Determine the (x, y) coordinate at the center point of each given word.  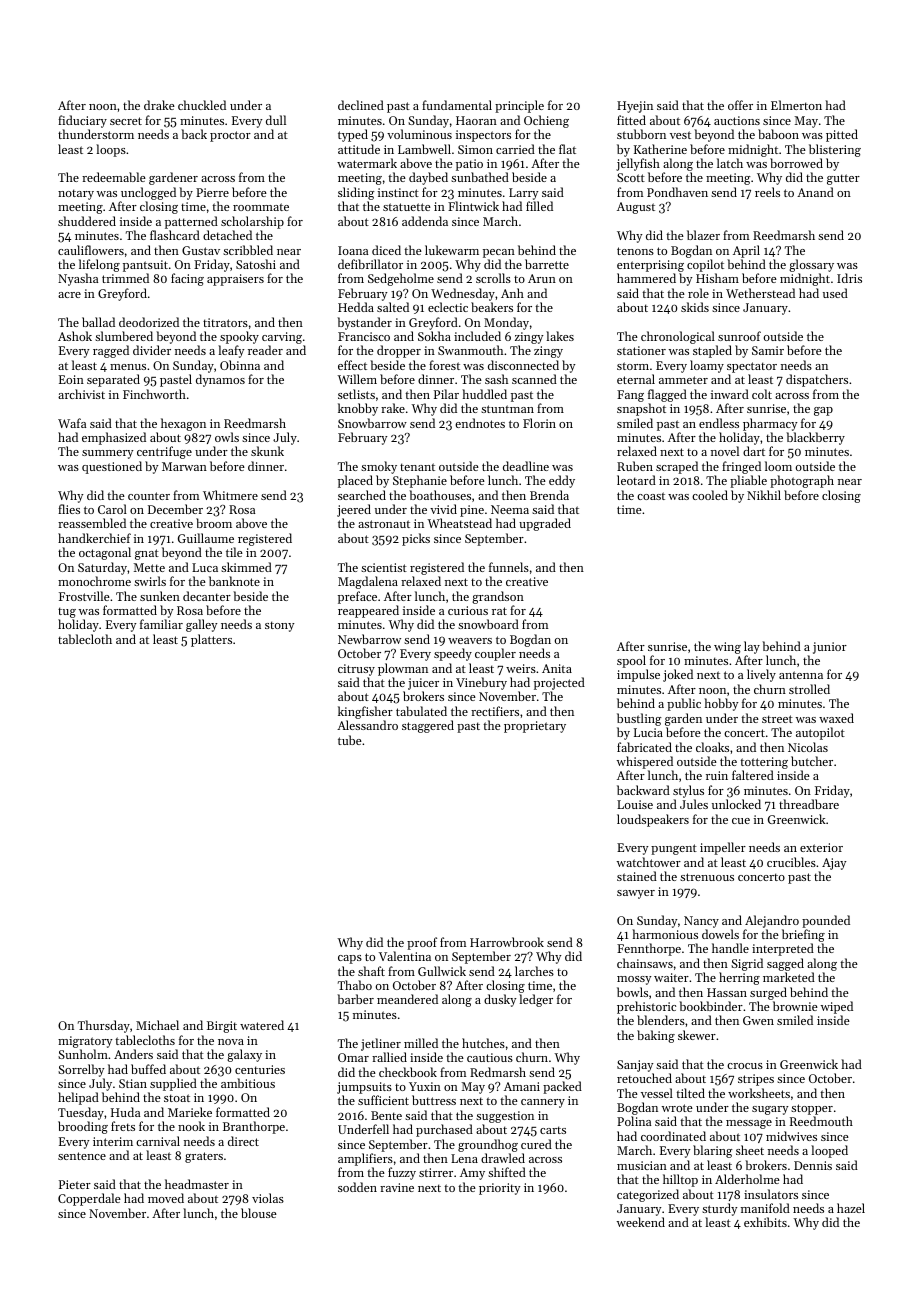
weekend (641, 1222)
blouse (259, 1213)
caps (350, 959)
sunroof (739, 336)
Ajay (834, 864)
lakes (560, 336)
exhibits (765, 1222)
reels (767, 192)
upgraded (545, 524)
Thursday (104, 1026)
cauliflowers (91, 250)
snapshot (641, 409)
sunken (160, 596)
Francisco (364, 336)
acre (69, 295)
